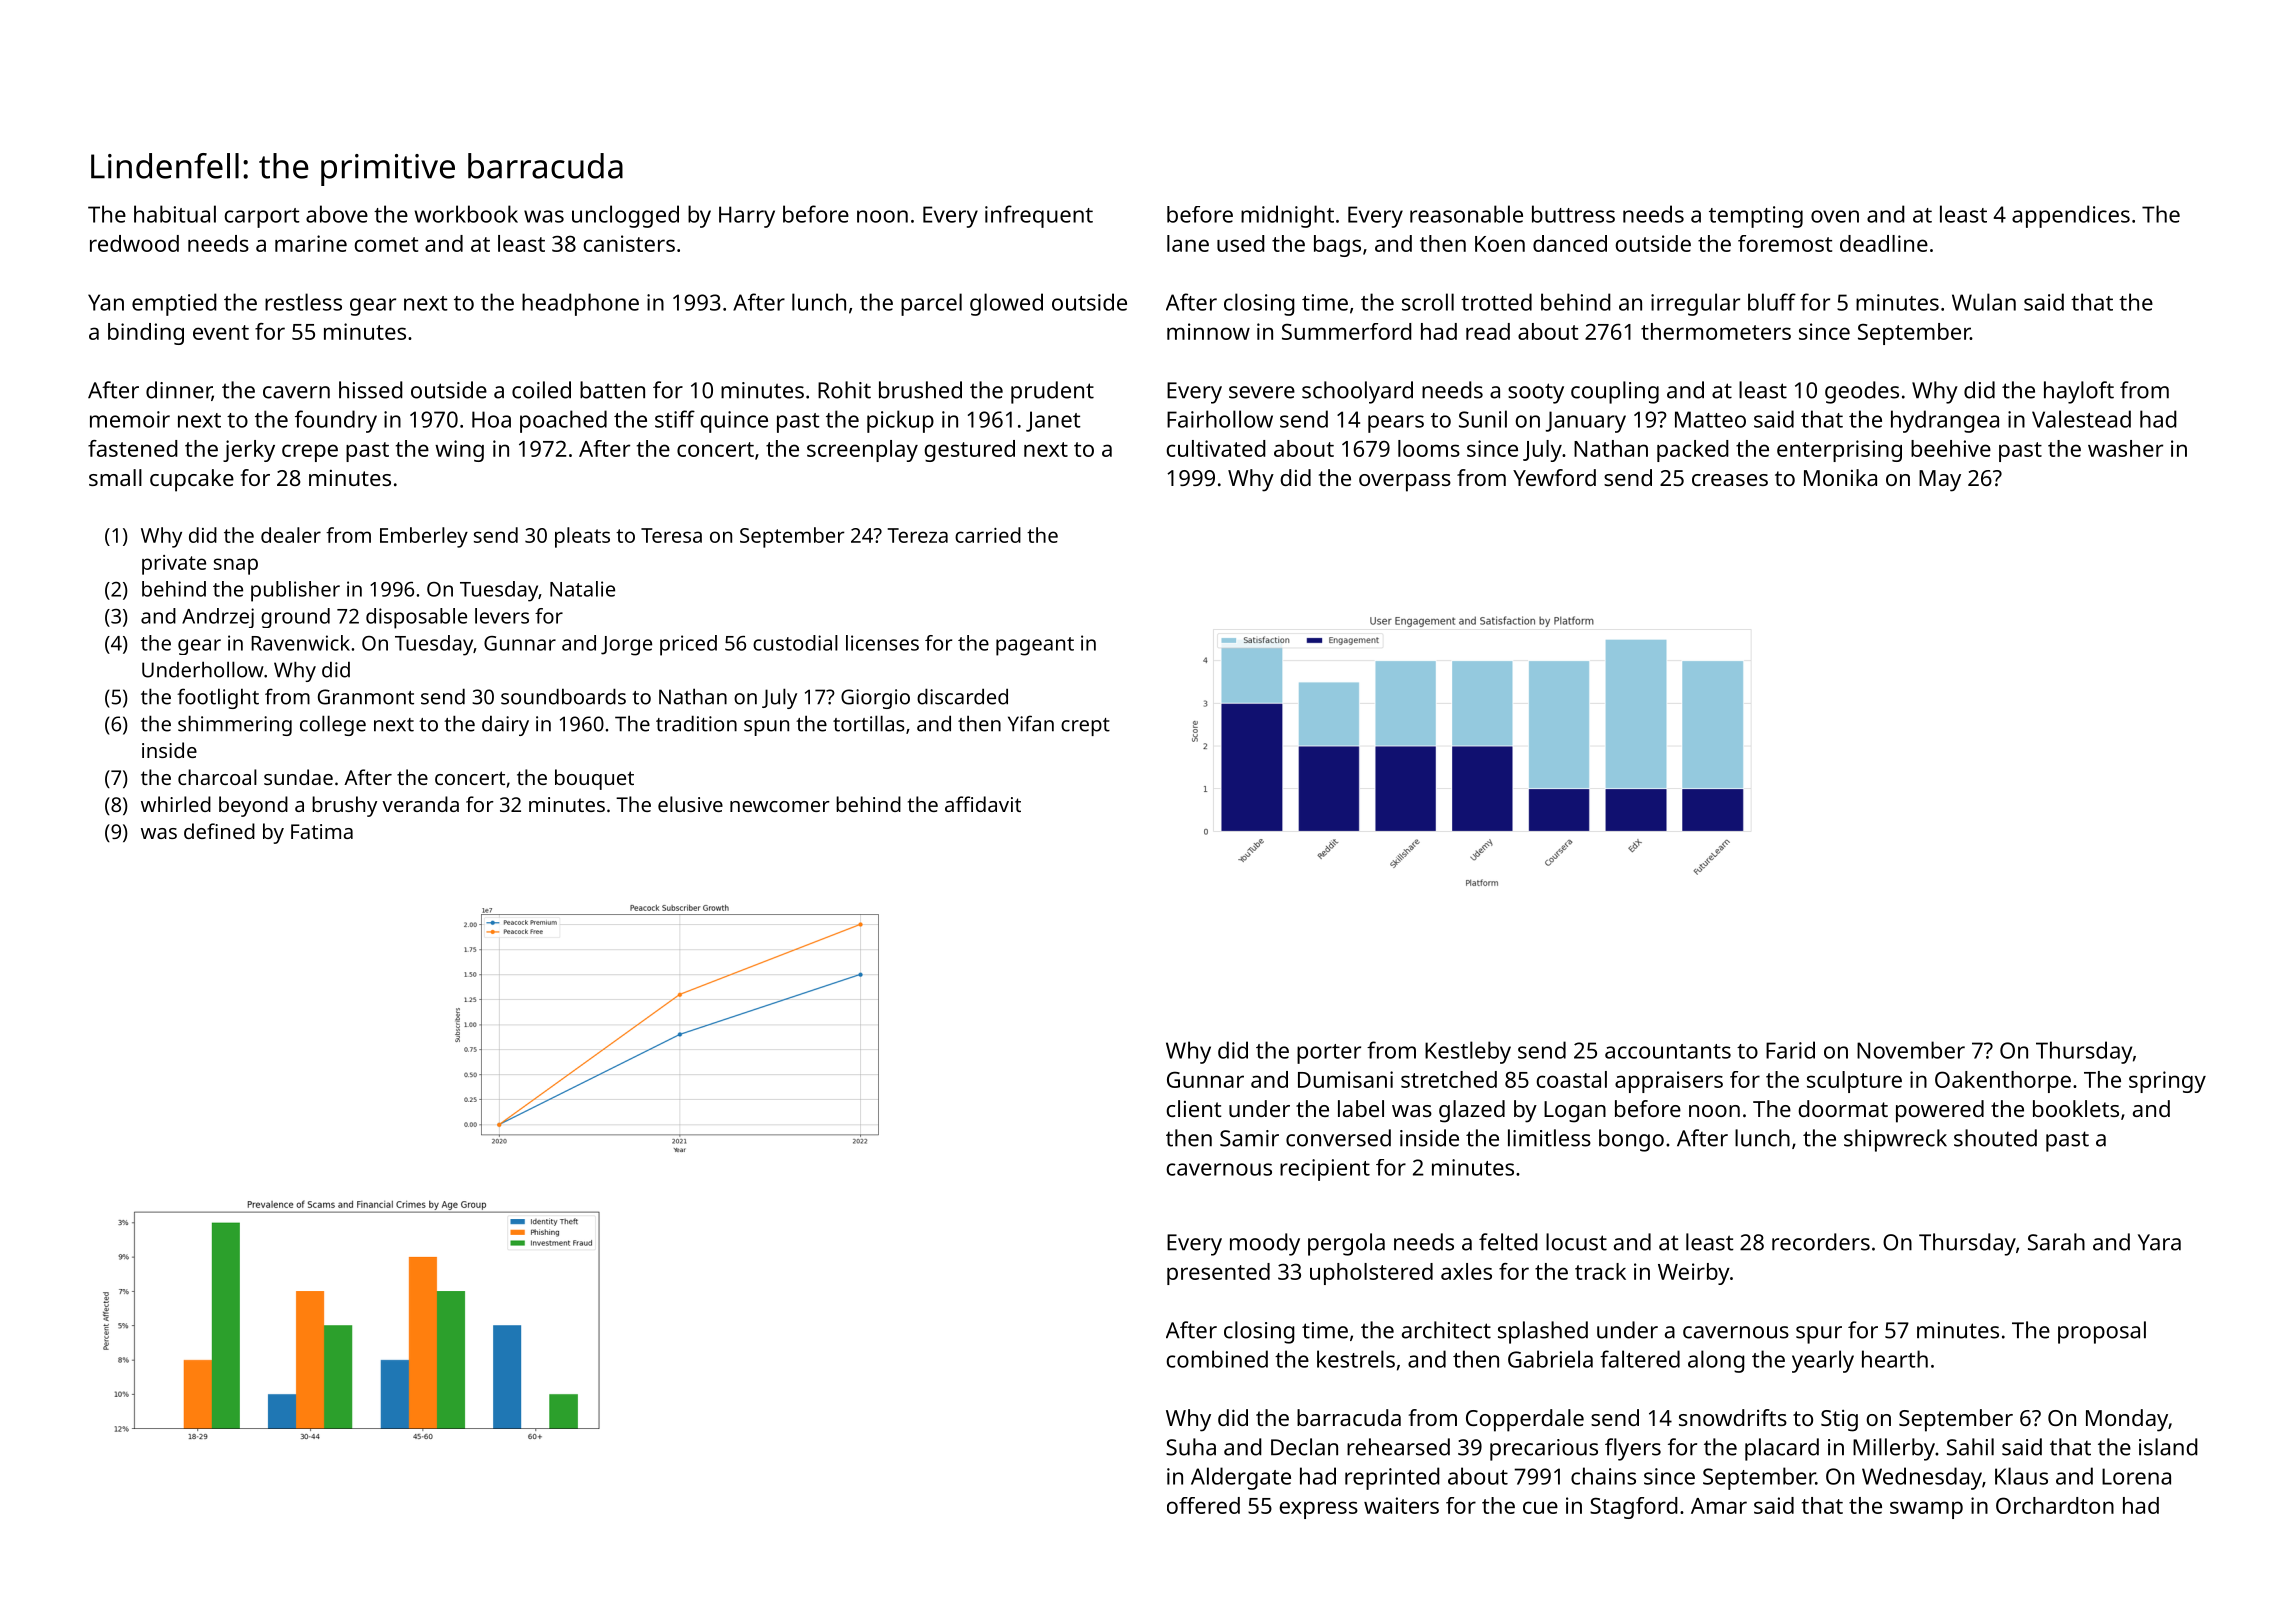 This document has width=2295, height=1623. Describe the element at coordinates (1835, 216) in the document. I see `oven` at that location.
